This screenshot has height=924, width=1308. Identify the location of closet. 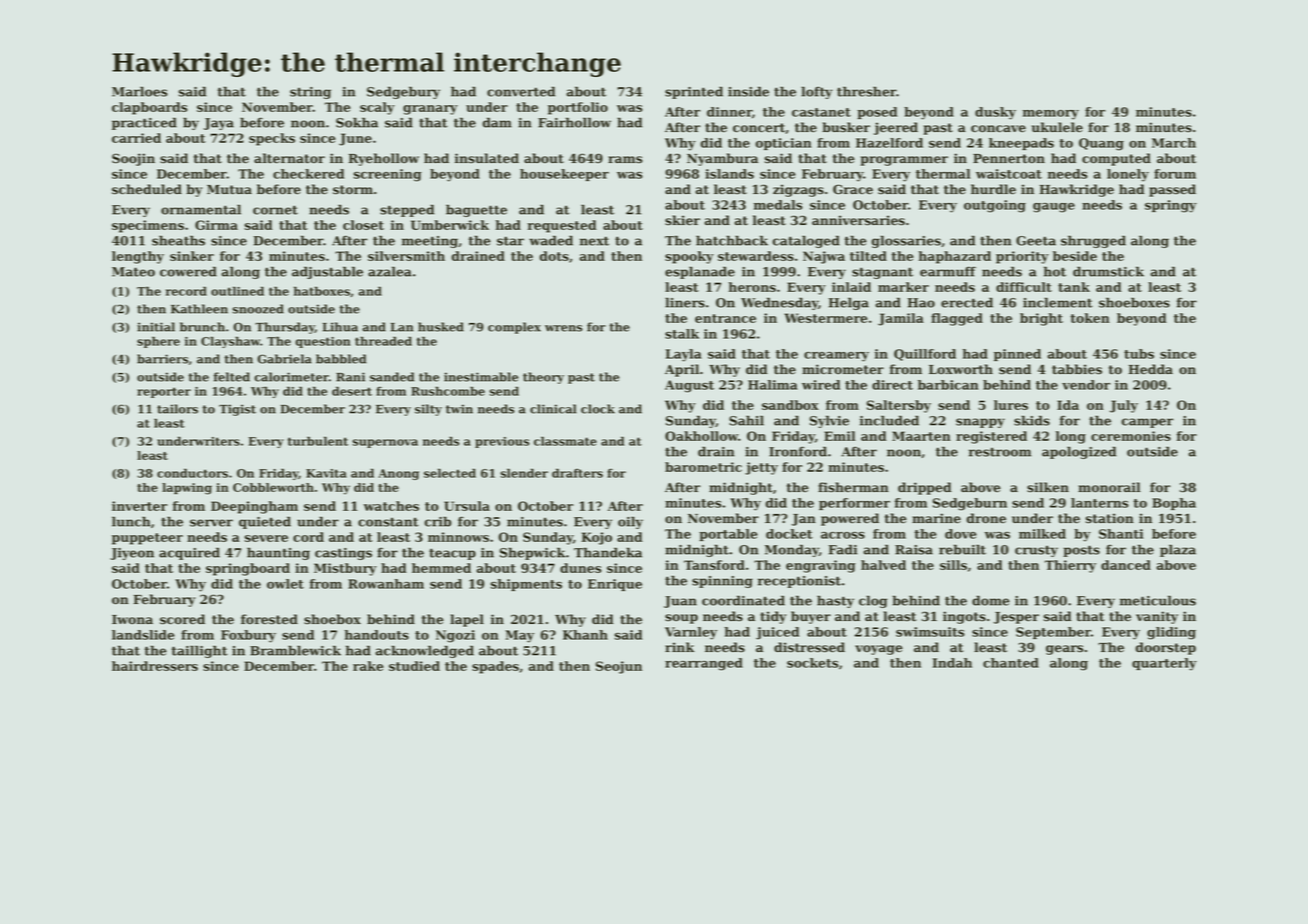
(363, 225).
